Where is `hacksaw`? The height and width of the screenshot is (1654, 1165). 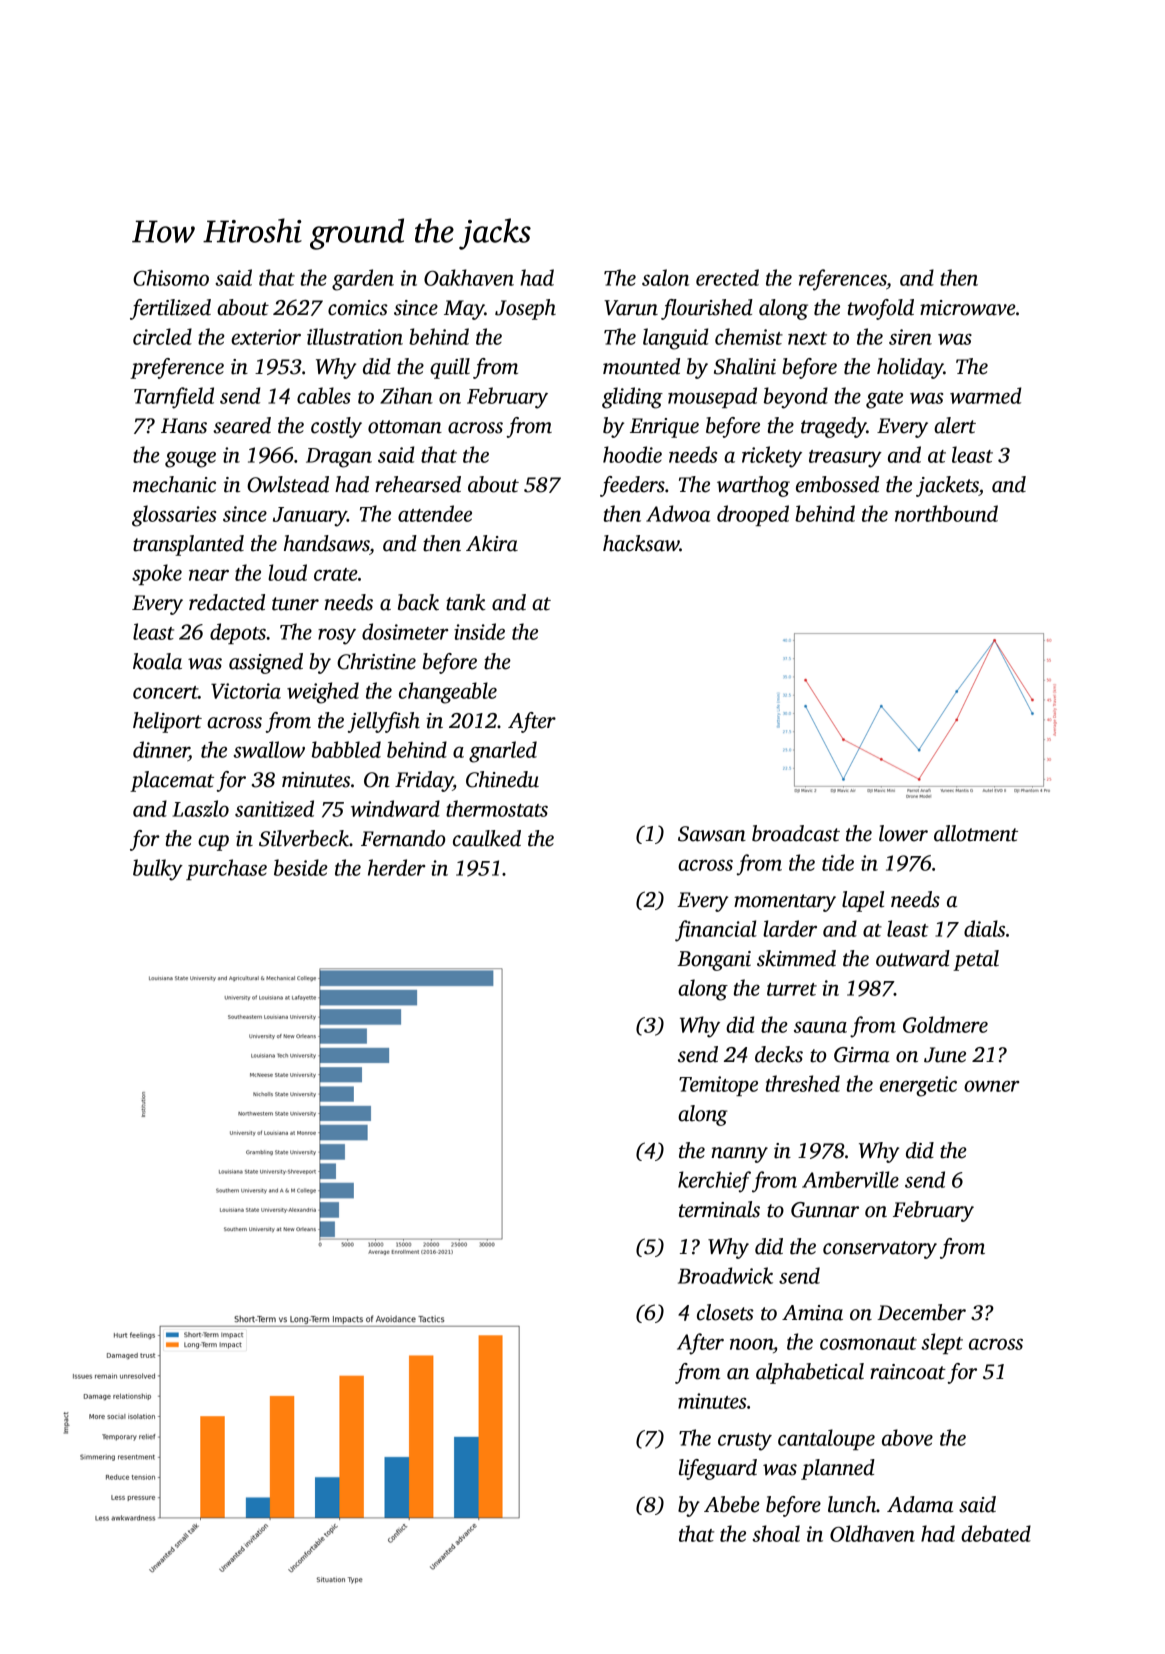 hacksaw is located at coordinates (641, 543).
